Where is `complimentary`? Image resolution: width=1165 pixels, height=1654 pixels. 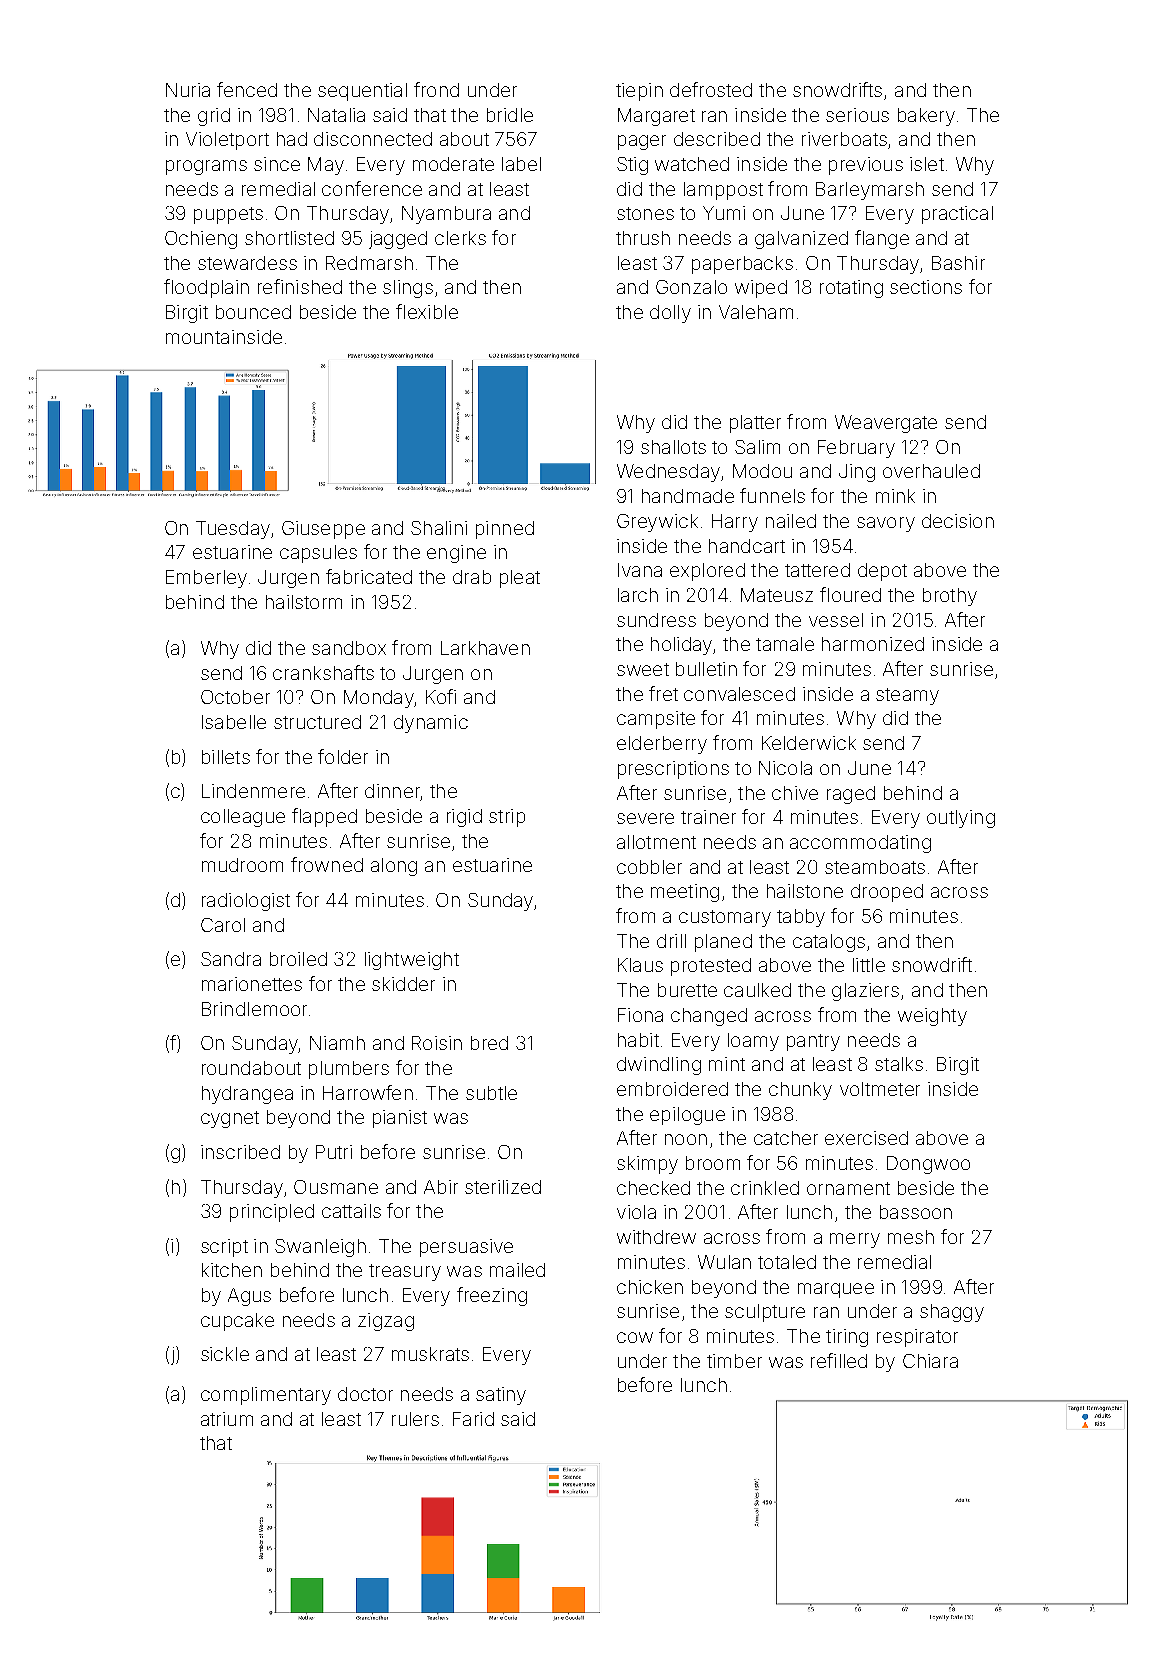
complimentary is located at coordinates (266, 1396).
